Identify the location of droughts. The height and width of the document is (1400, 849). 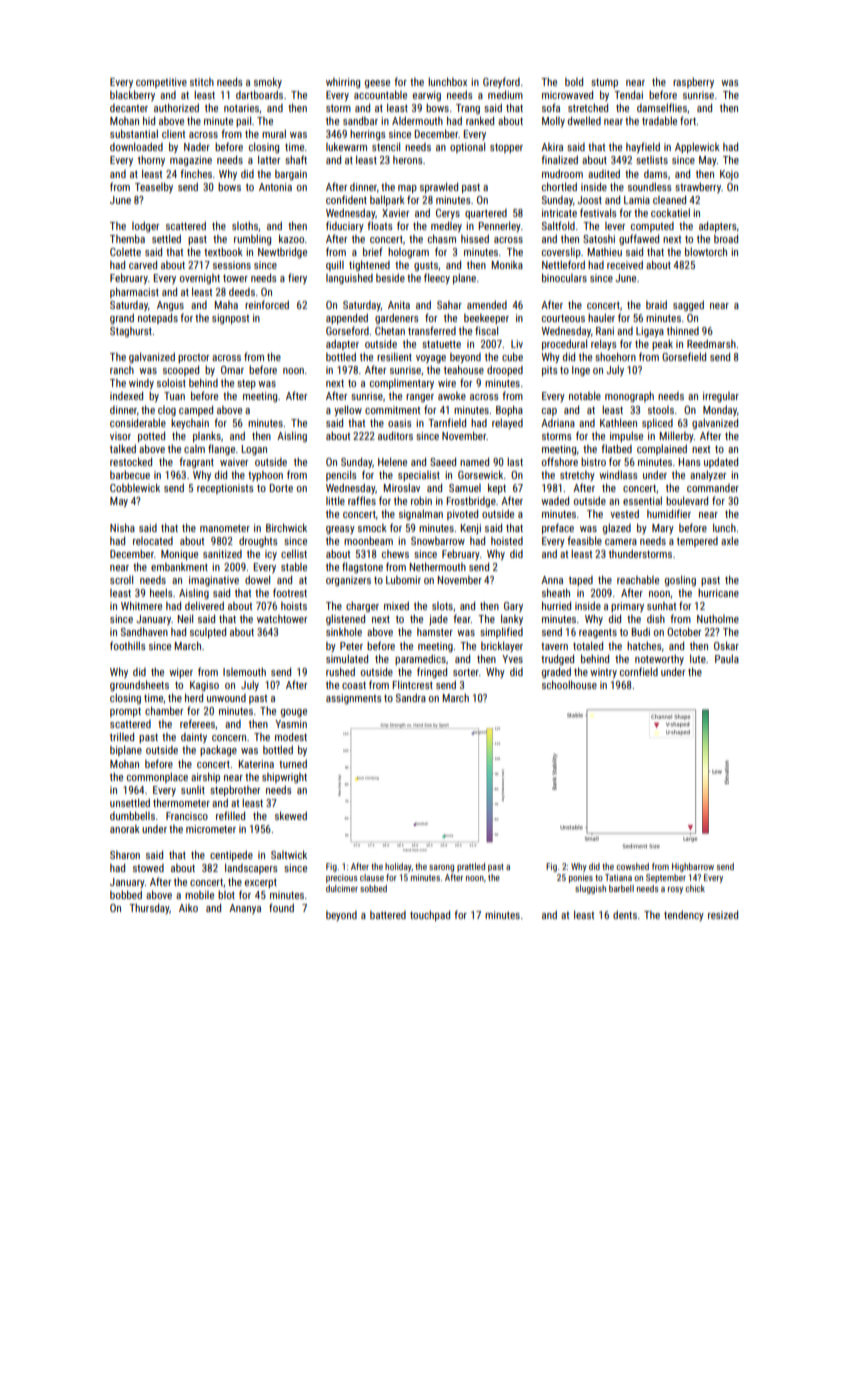
(258, 542).
